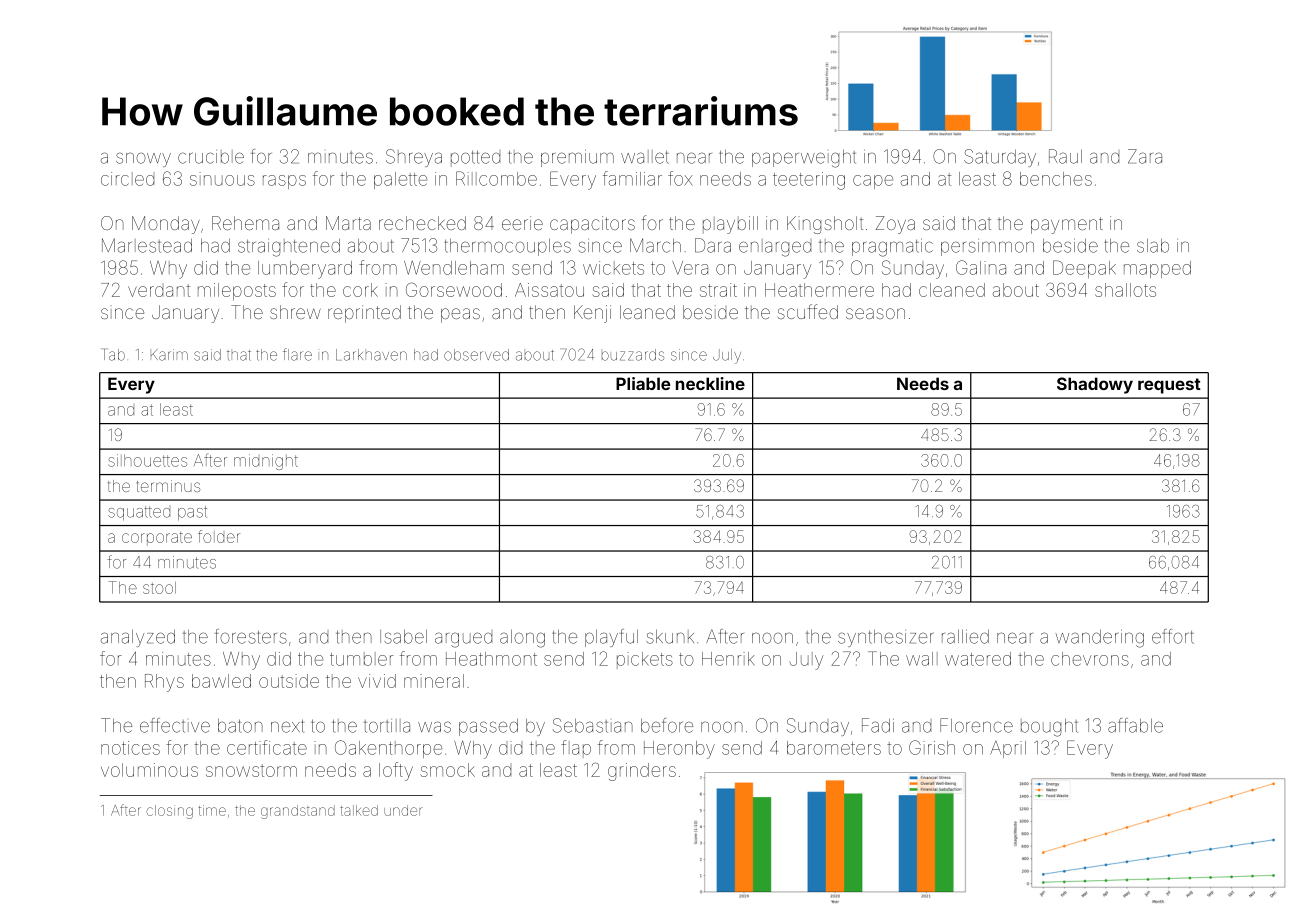 The height and width of the image is (924, 1308). What do you see at coordinates (1095, 385) in the image?
I see `Shadowy` at bounding box center [1095, 385].
